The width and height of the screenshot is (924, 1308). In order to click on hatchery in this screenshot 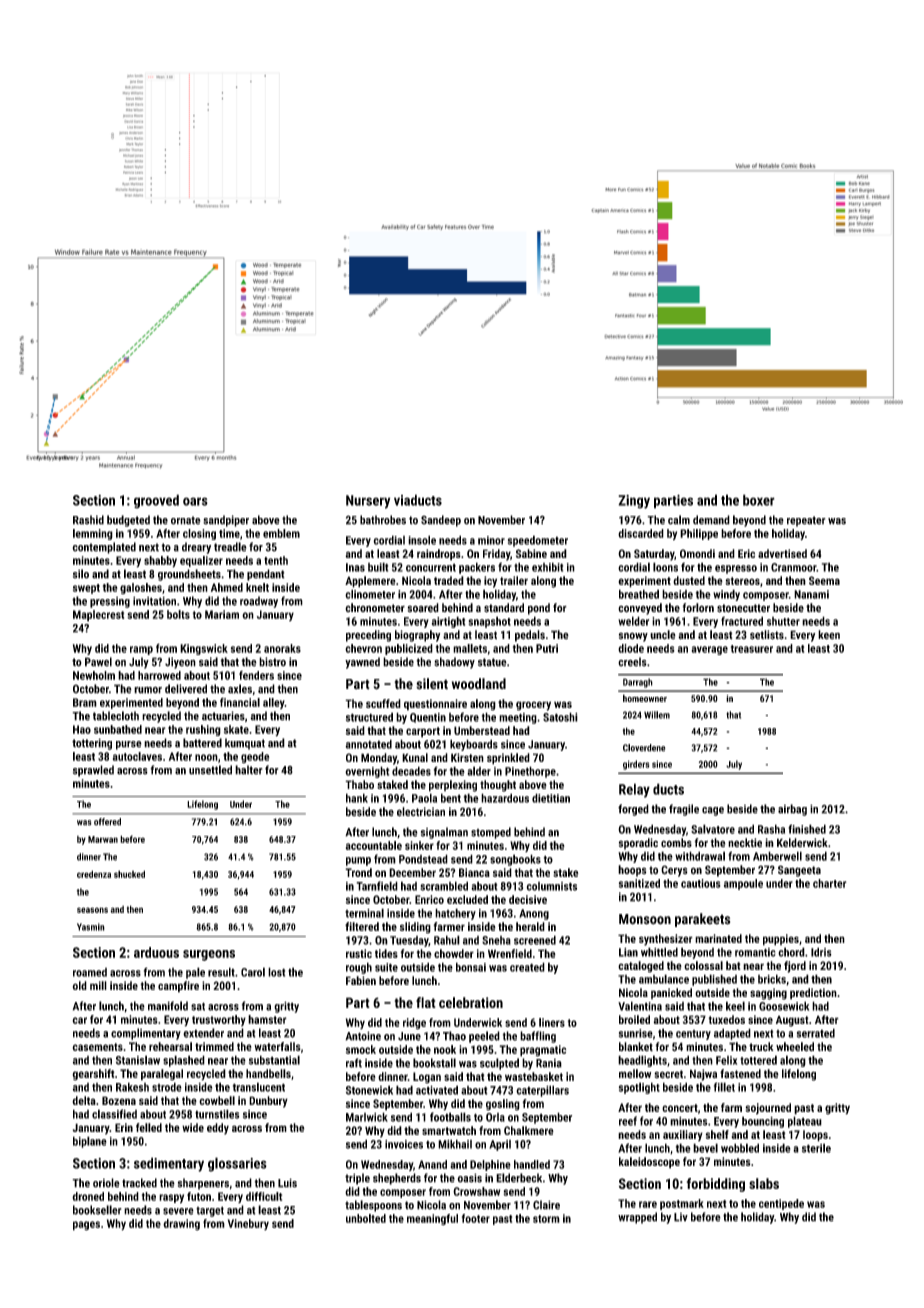, I will do `click(455, 914)`.
